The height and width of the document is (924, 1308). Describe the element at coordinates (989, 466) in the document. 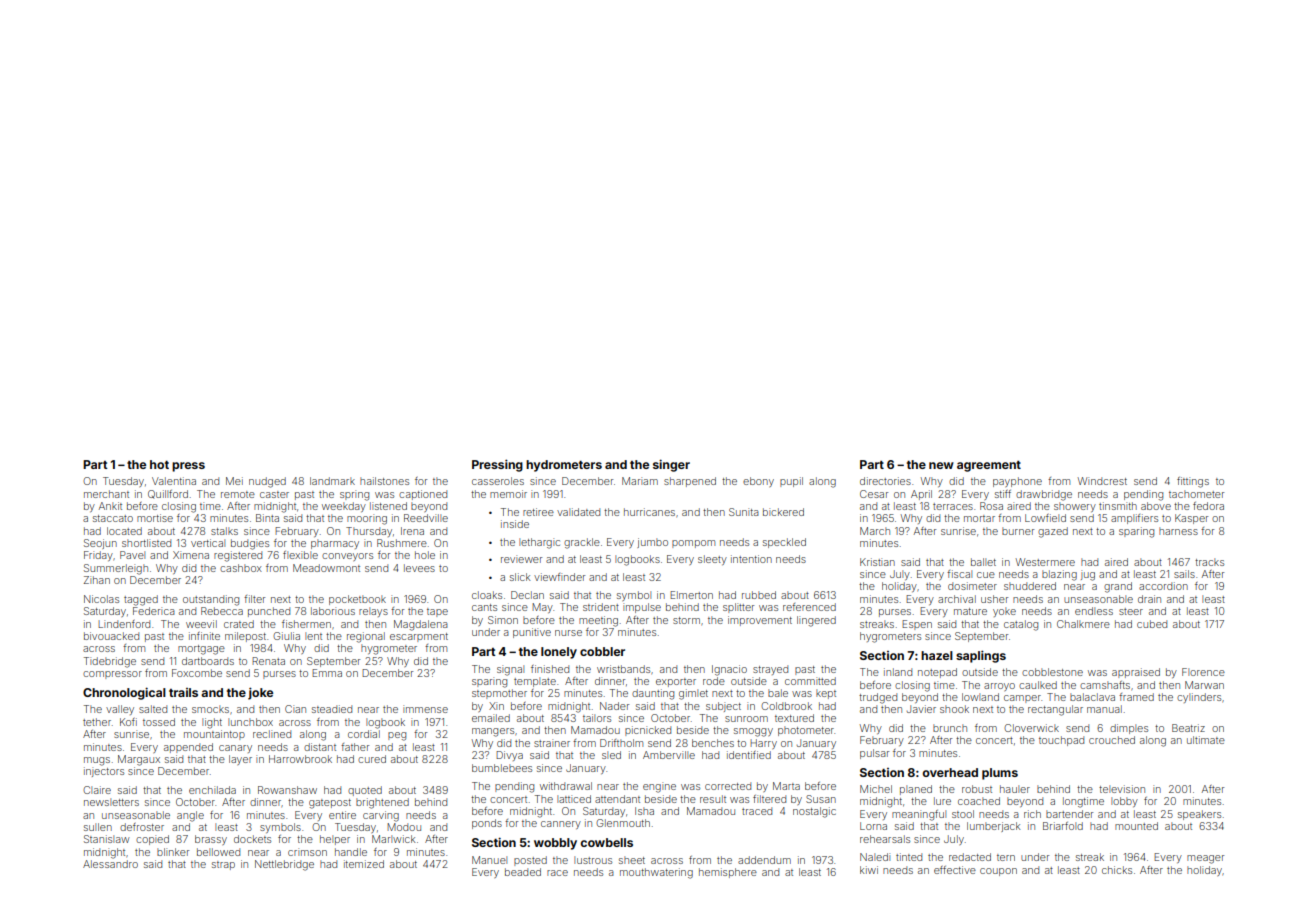

I see `agreement` at that location.
